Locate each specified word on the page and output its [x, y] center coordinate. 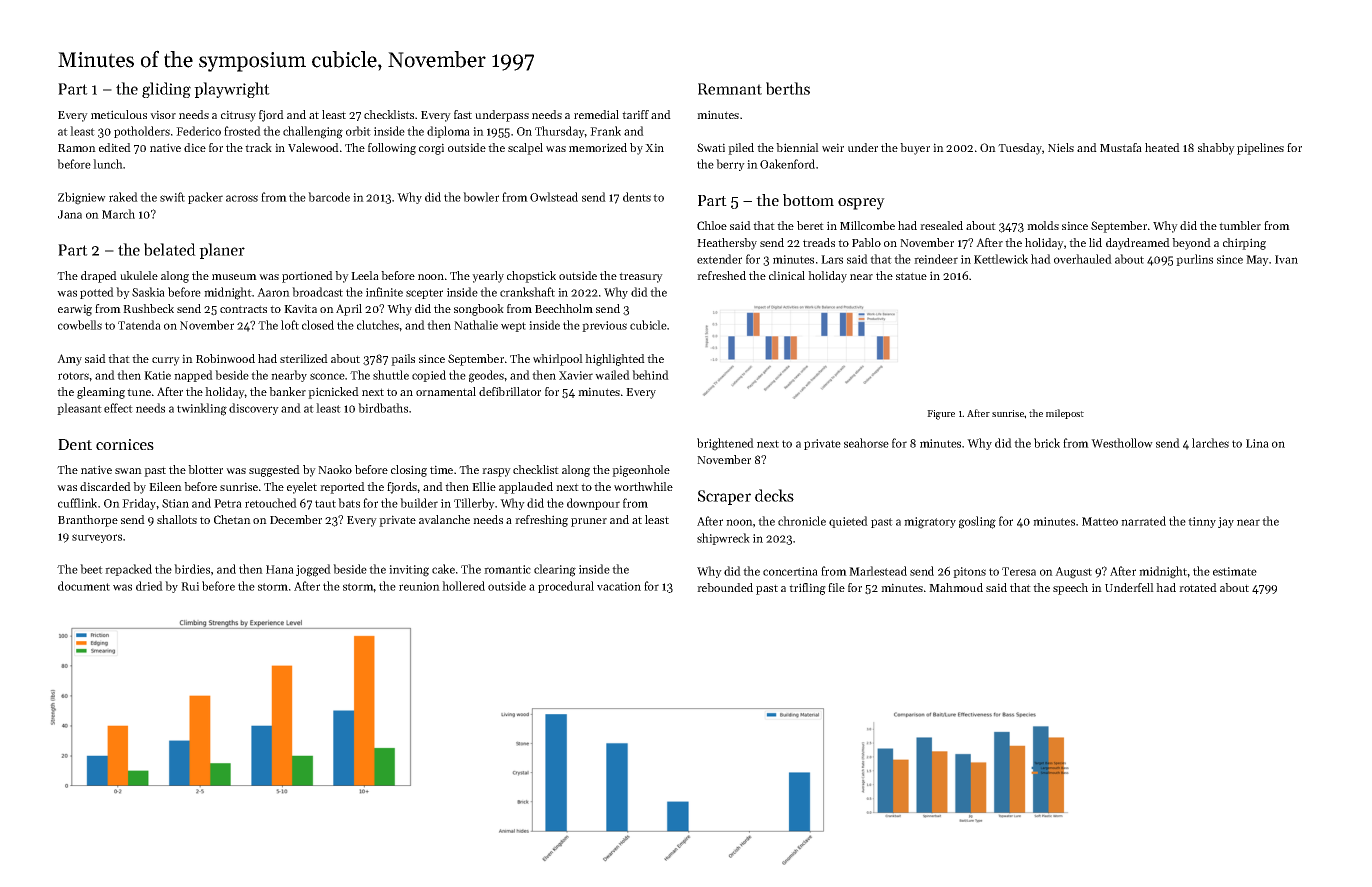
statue [911, 276]
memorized [598, 147]
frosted [242, 131]
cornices [125, 444]
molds [1043, 225]
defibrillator [510, 391]
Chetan [232, 519]
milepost [1065, 414]
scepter [424, 294]
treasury [641, 277]
